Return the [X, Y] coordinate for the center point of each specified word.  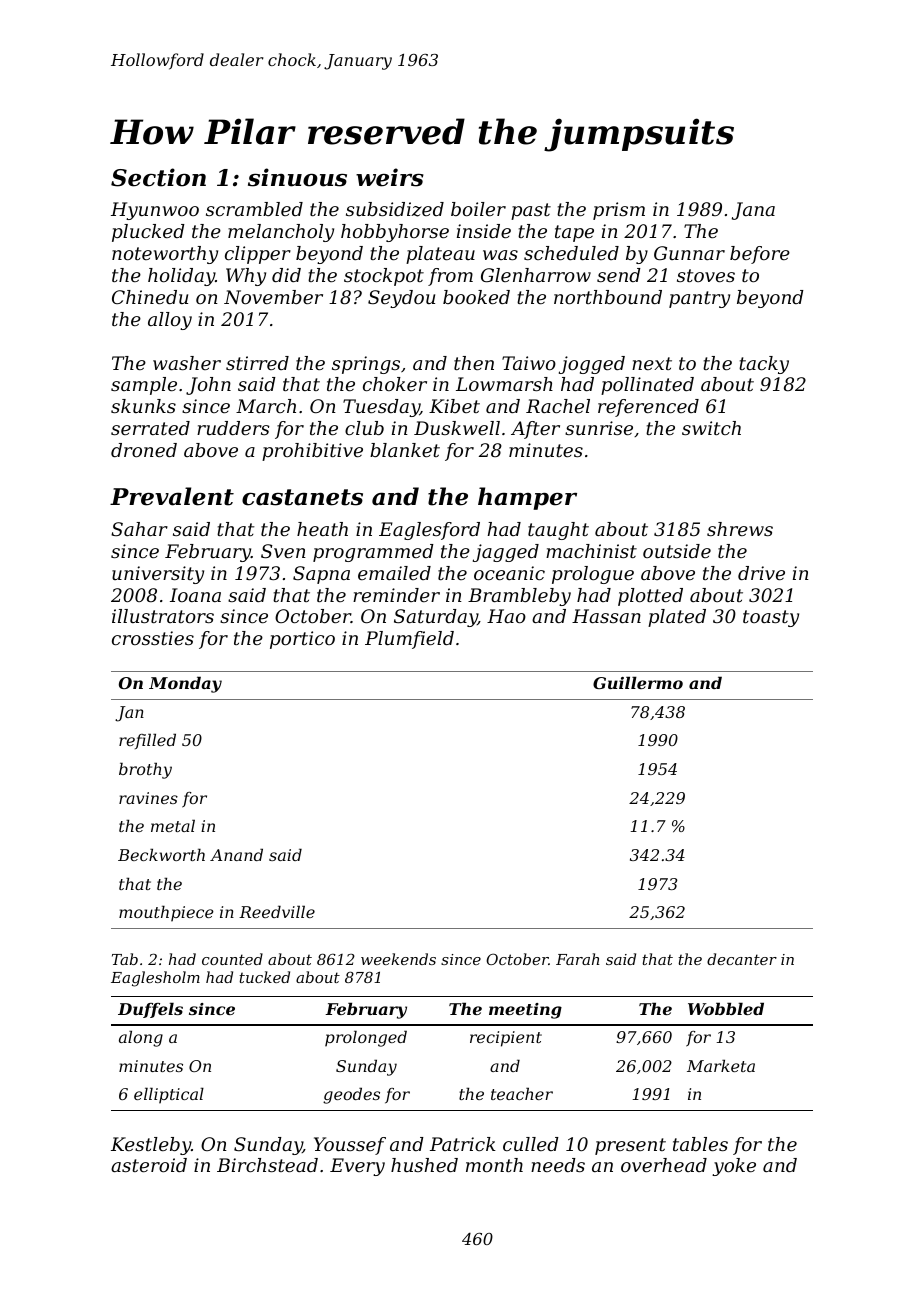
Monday [185, 684]
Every [357, 1167]
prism [619, 211]
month [494, 1165]
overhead [664, 1165]
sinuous [297, 177]
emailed [394, 573]
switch [711, 428]
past [531, 211]
